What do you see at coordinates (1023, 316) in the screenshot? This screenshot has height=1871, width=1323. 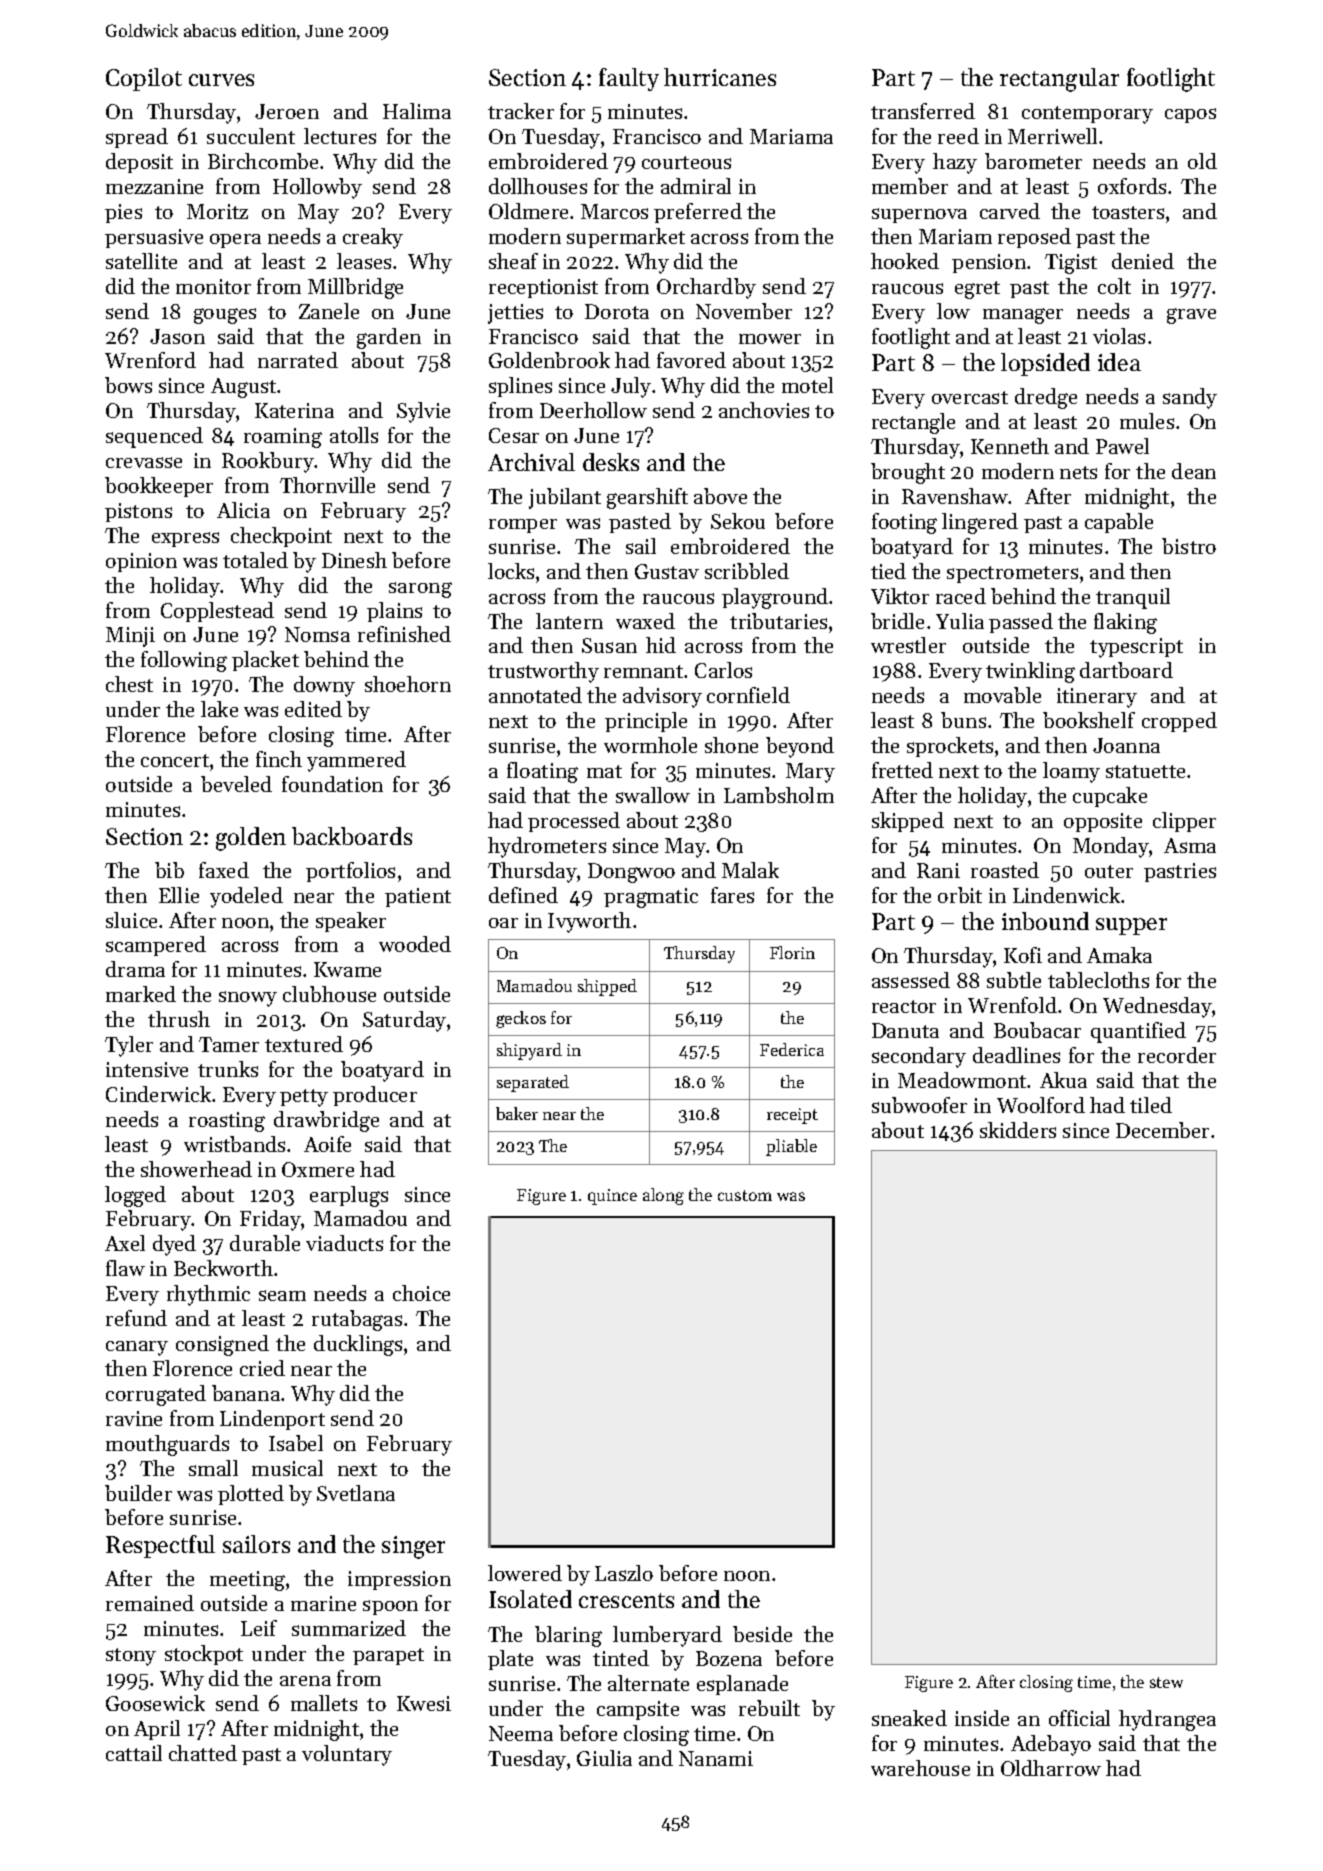 I see `manager` at bounding box center [1023, 316].
